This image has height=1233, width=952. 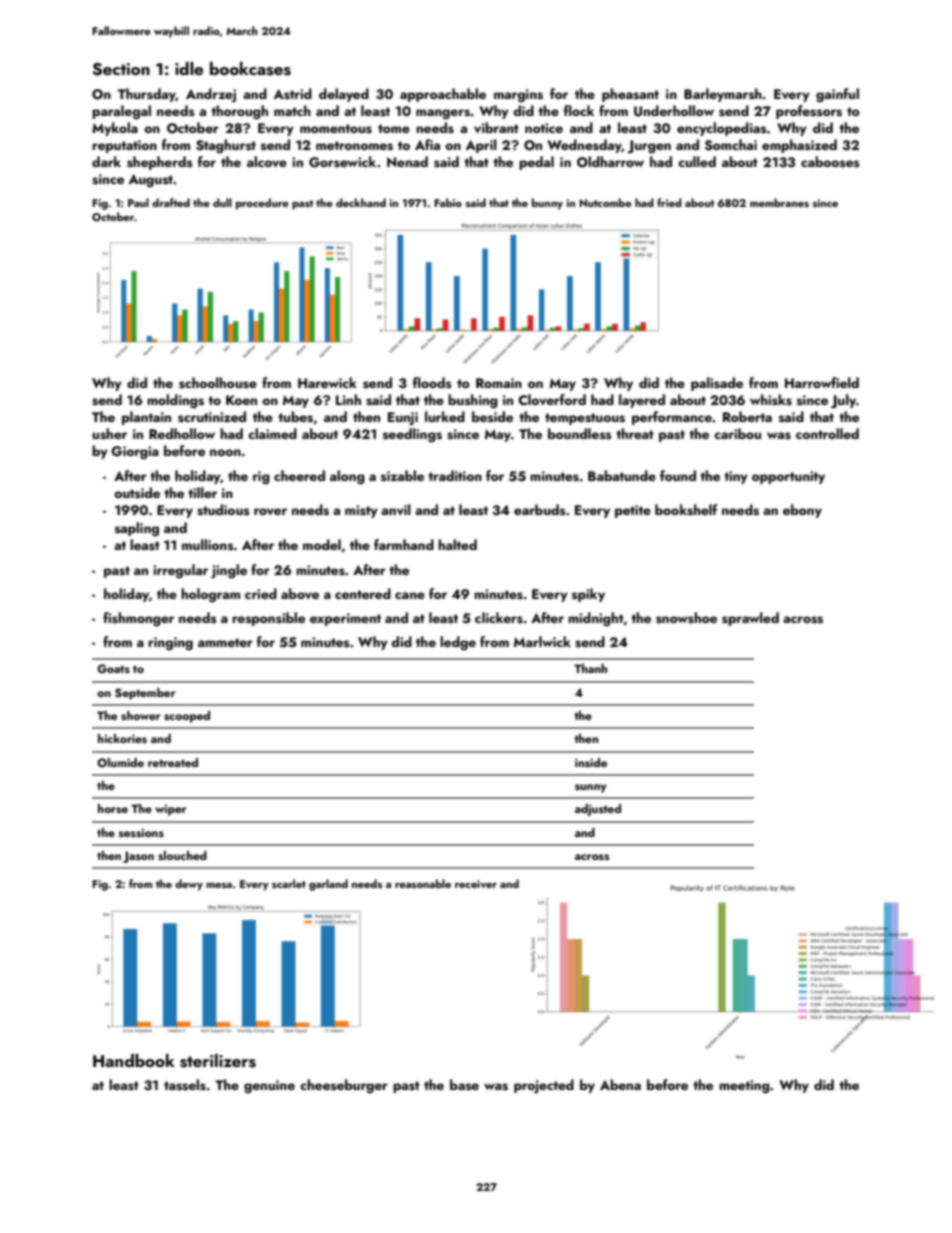 I want to click on halted, so click(x=457, y=544).
